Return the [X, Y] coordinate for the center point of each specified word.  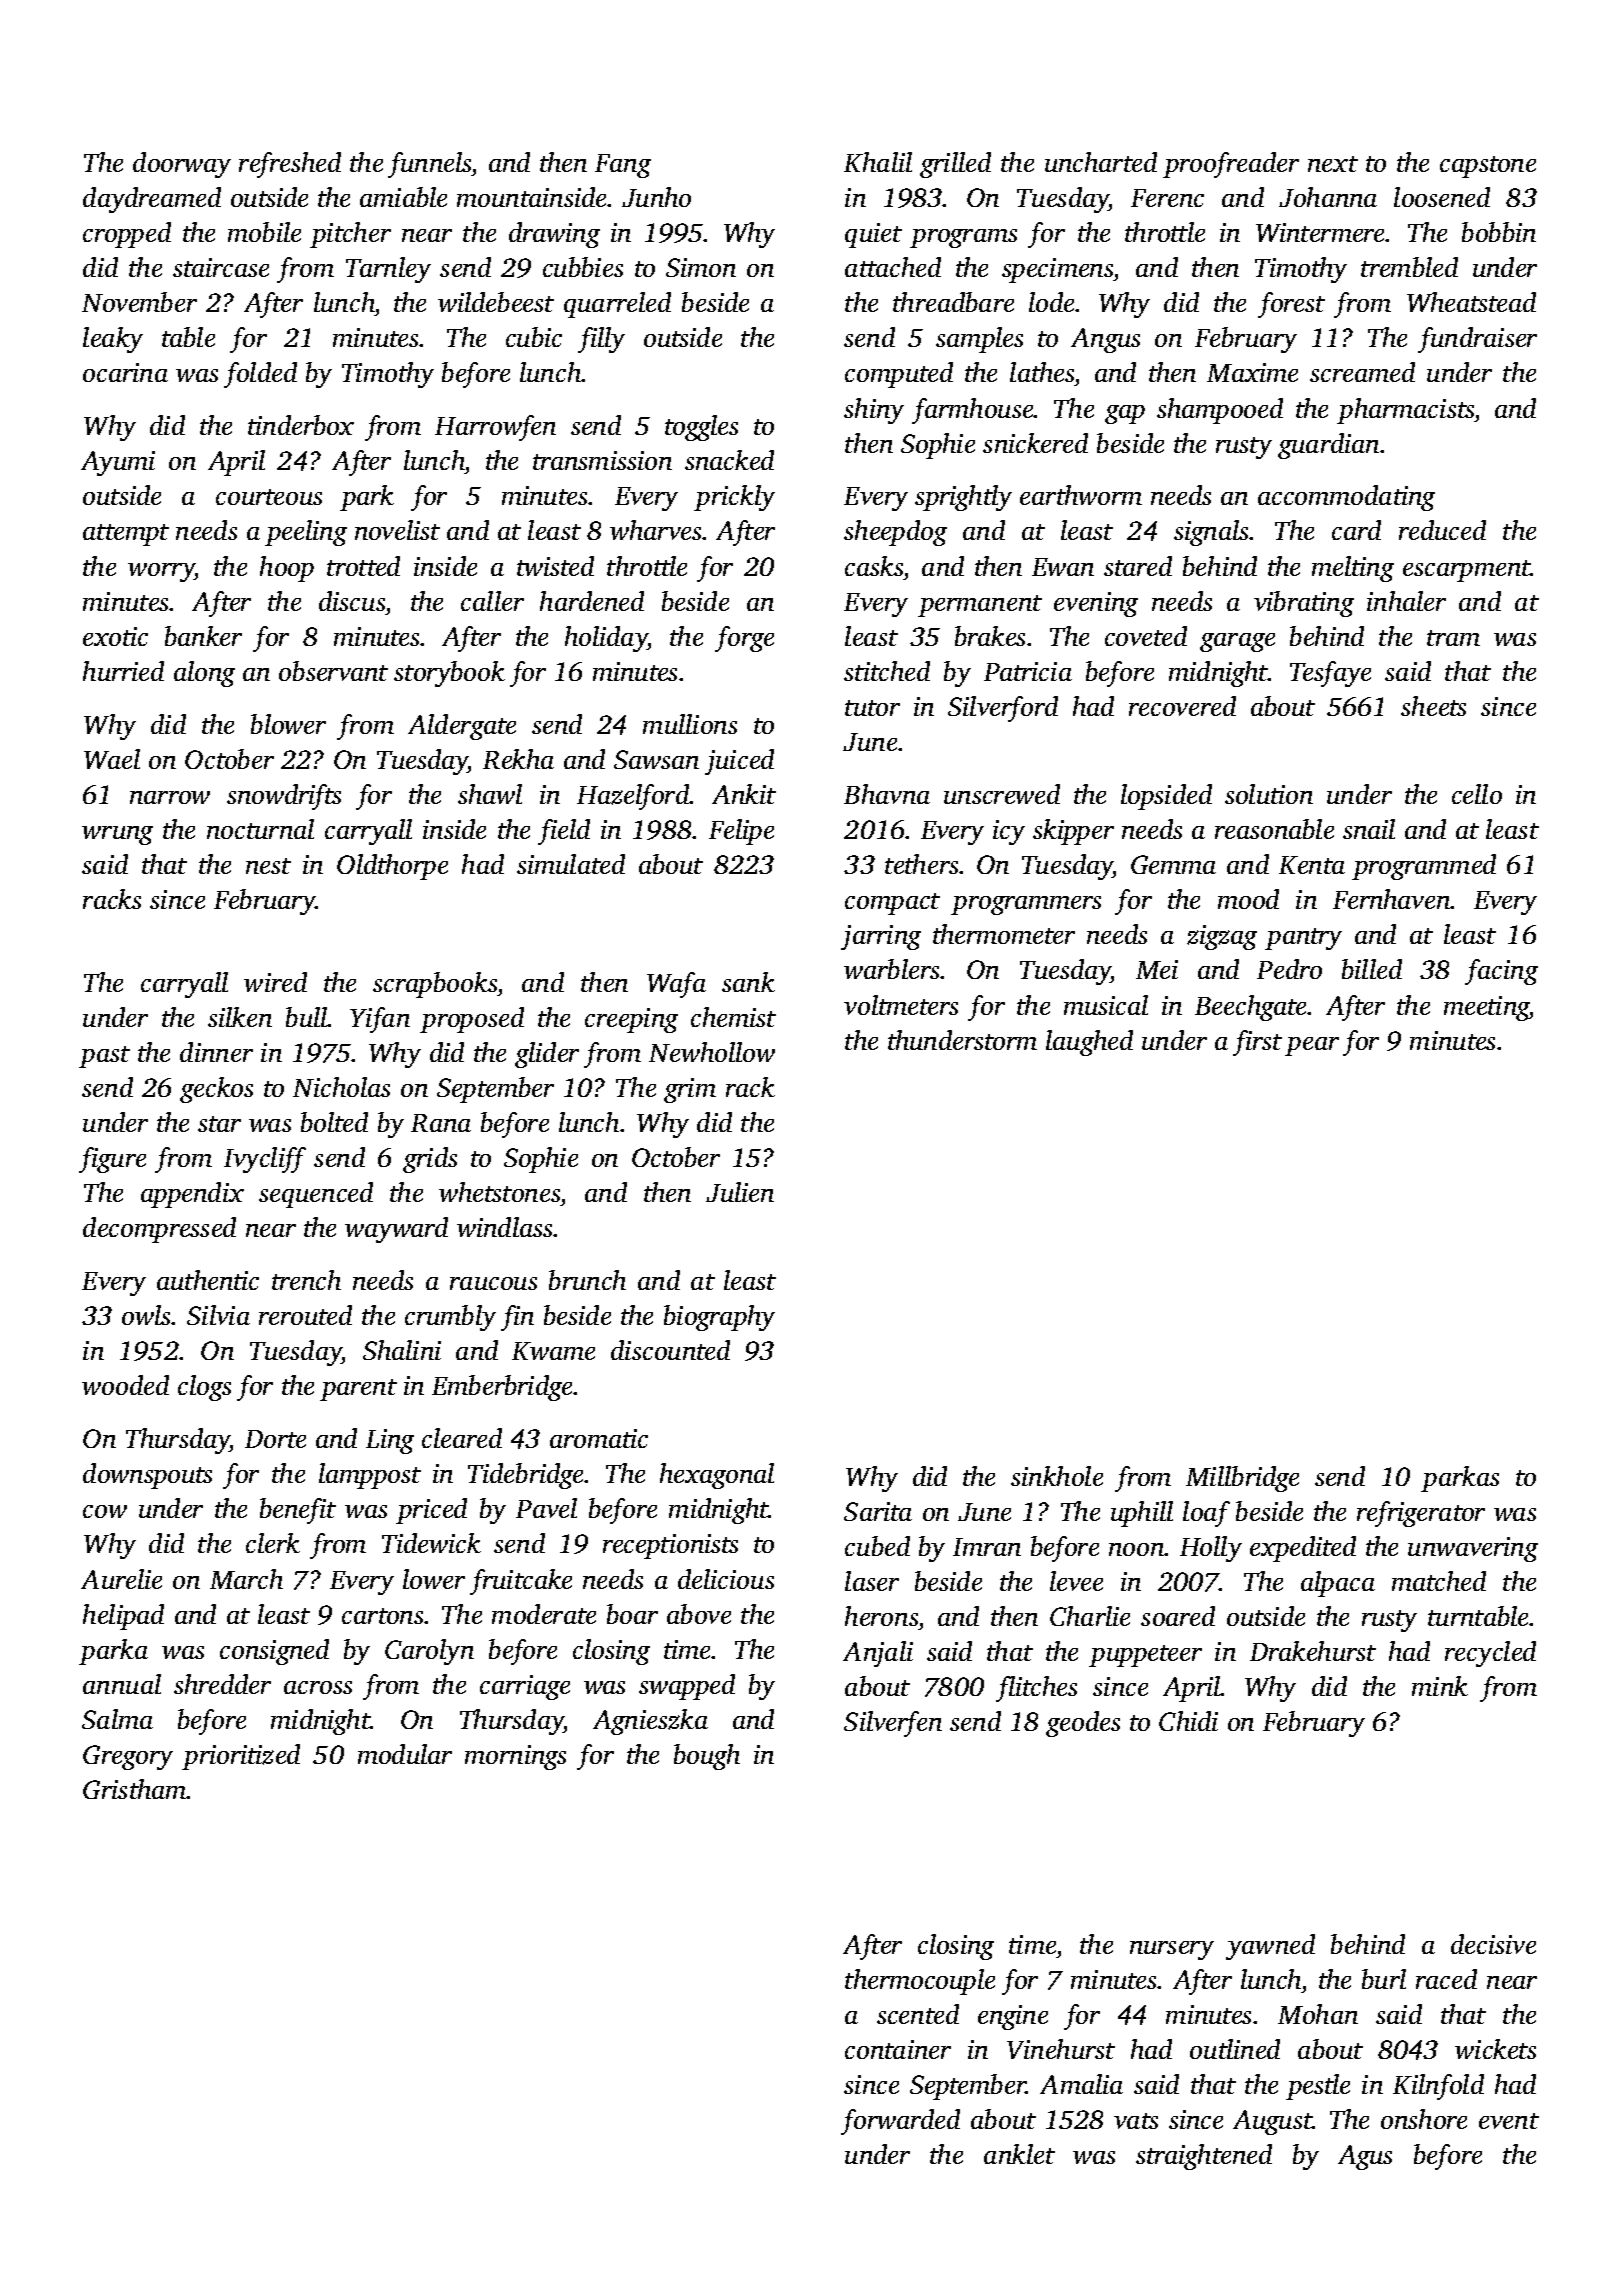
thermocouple [920, 1982]
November [139, 302]
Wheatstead [1471, 302]
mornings [515, 1757]
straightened [1204, 2157]
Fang [623, 166]
